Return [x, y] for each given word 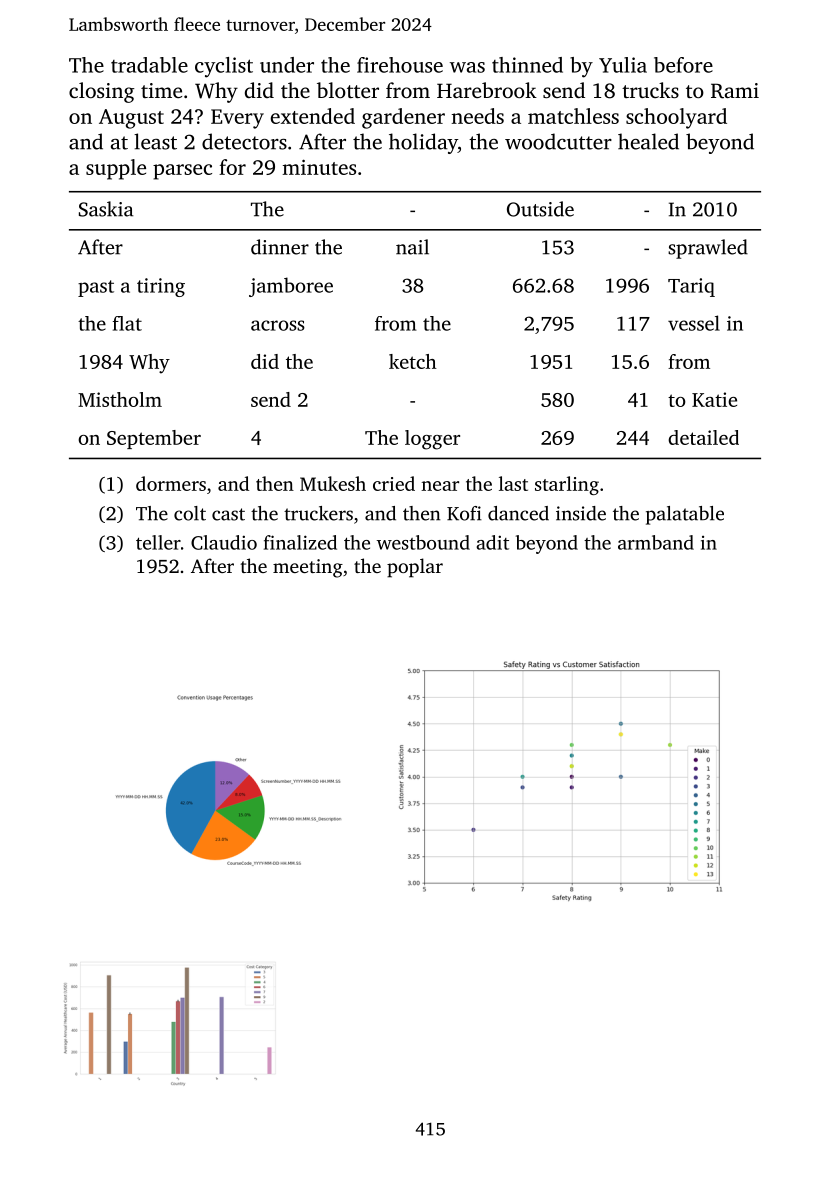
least [155, 141]
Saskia [106, 209]
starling [567, 485]
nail [412, 247]
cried [394, 483]
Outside [540, 209]
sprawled [708, 249]
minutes [319, 167]
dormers [171, 483]
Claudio [224, 542]
